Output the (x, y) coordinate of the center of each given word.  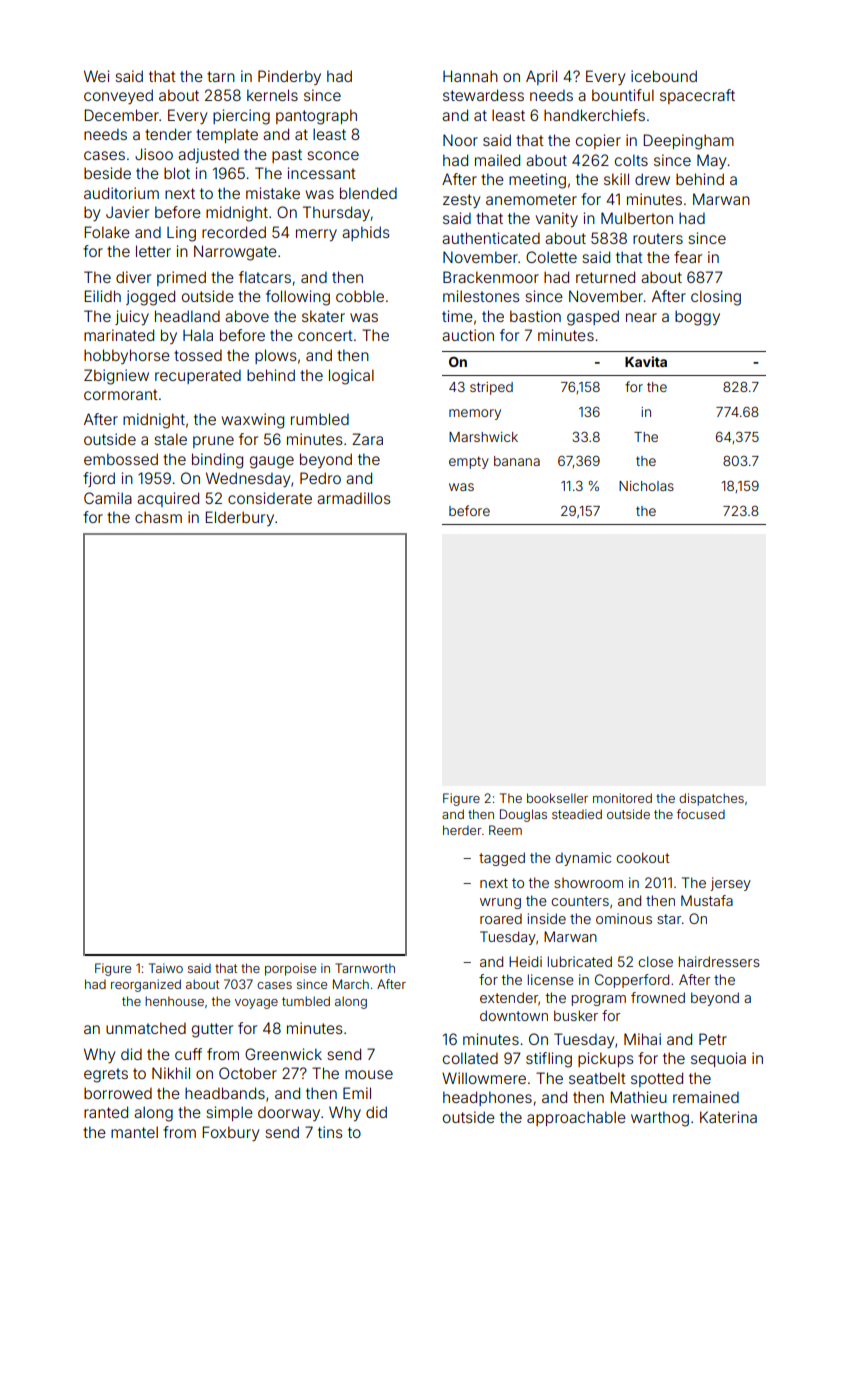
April (541, 77)
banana (517, 461)
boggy (697, 318)
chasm (158, 517)
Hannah (470, 76)
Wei (96, 76)
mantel (134, 1132)
